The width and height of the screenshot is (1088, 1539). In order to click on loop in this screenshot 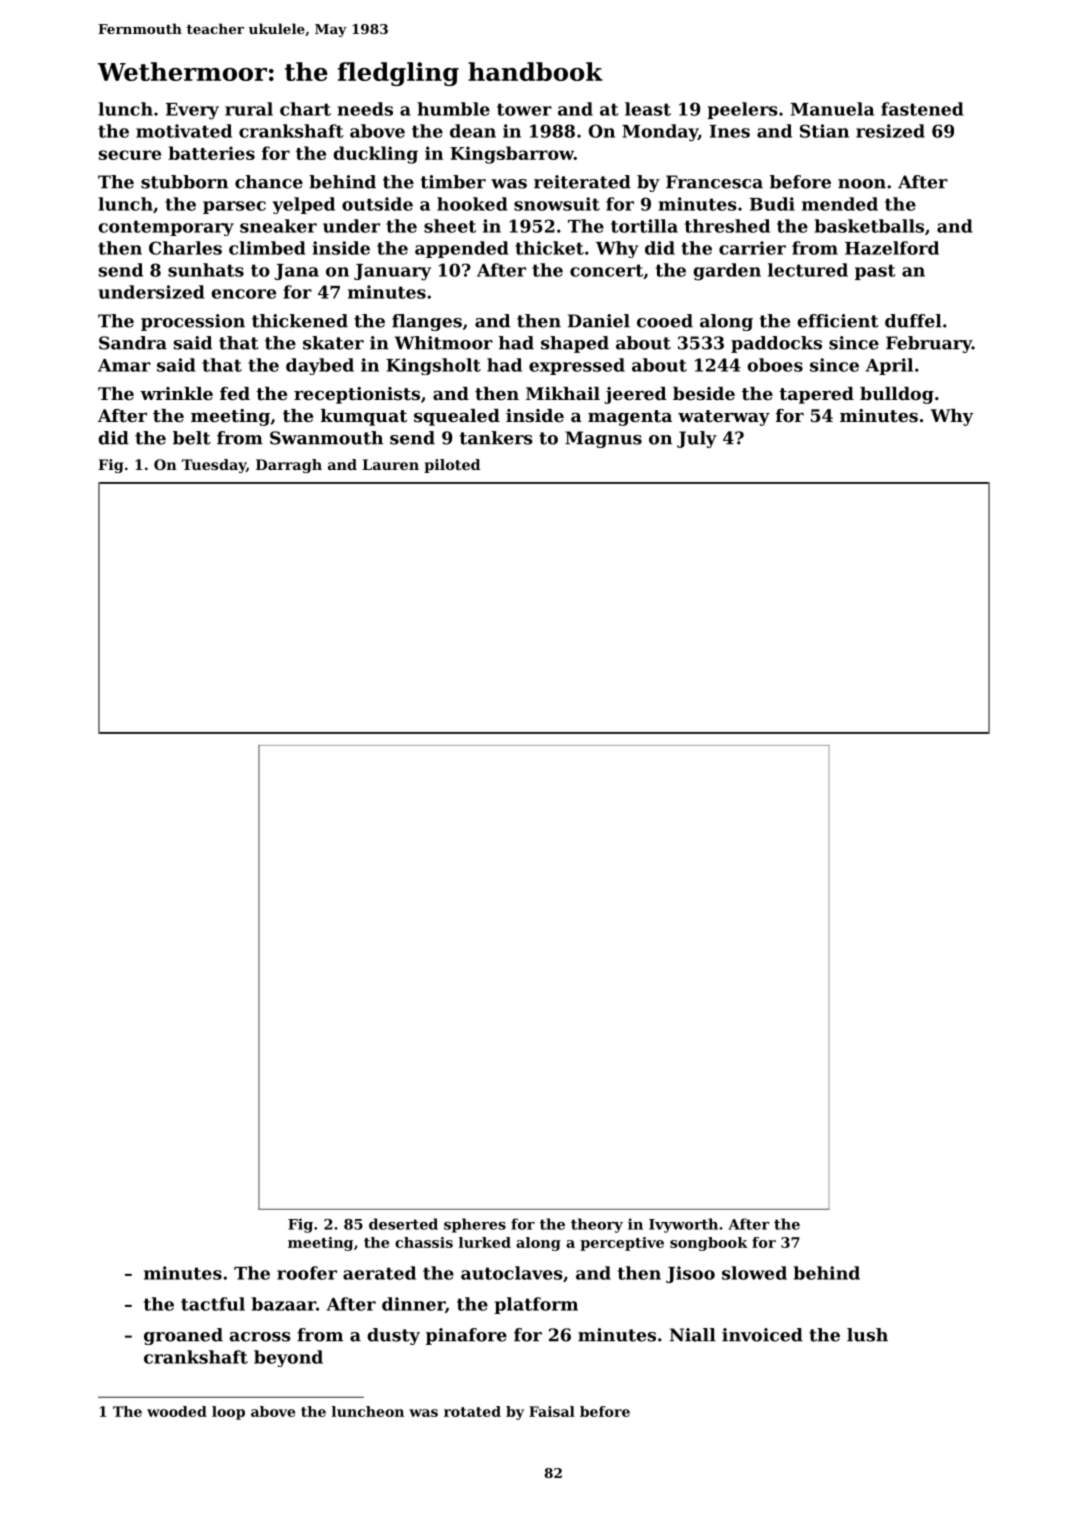, I will do `click(228, 1413)`.
